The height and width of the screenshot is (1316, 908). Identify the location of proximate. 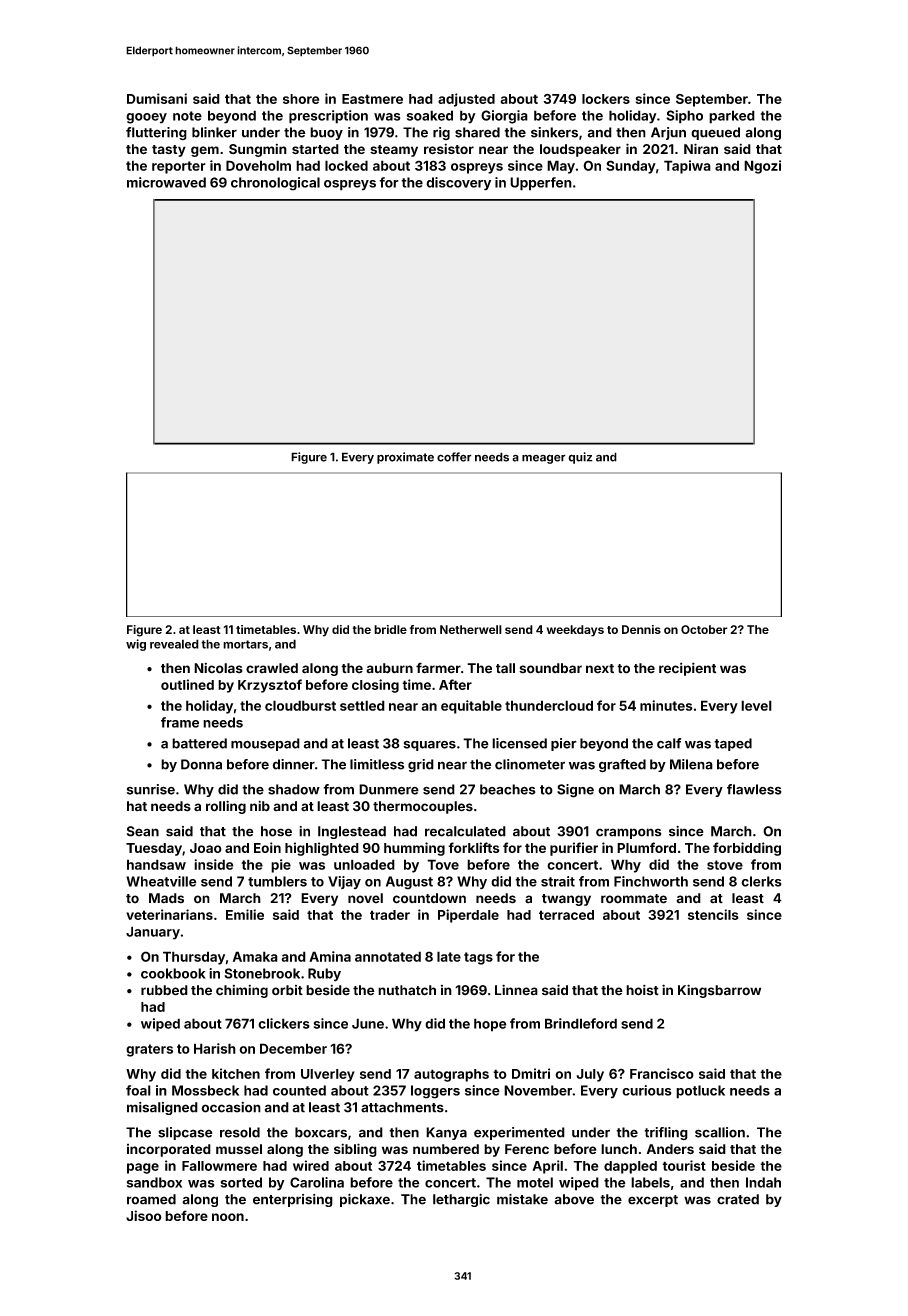
(405, 458).
